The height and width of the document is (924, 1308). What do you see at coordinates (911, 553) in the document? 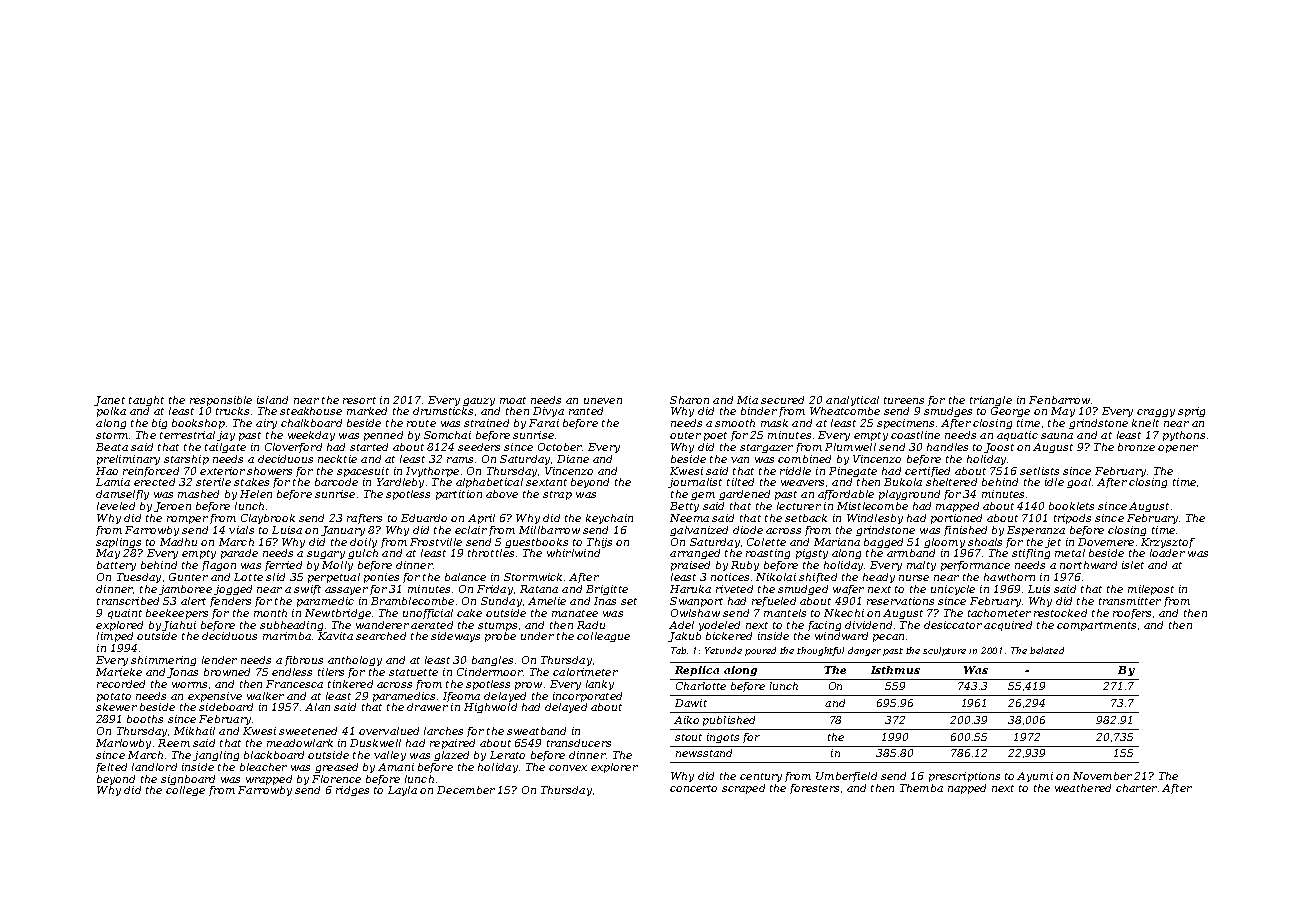
I see `armband` at bounding box center [911, 553].
